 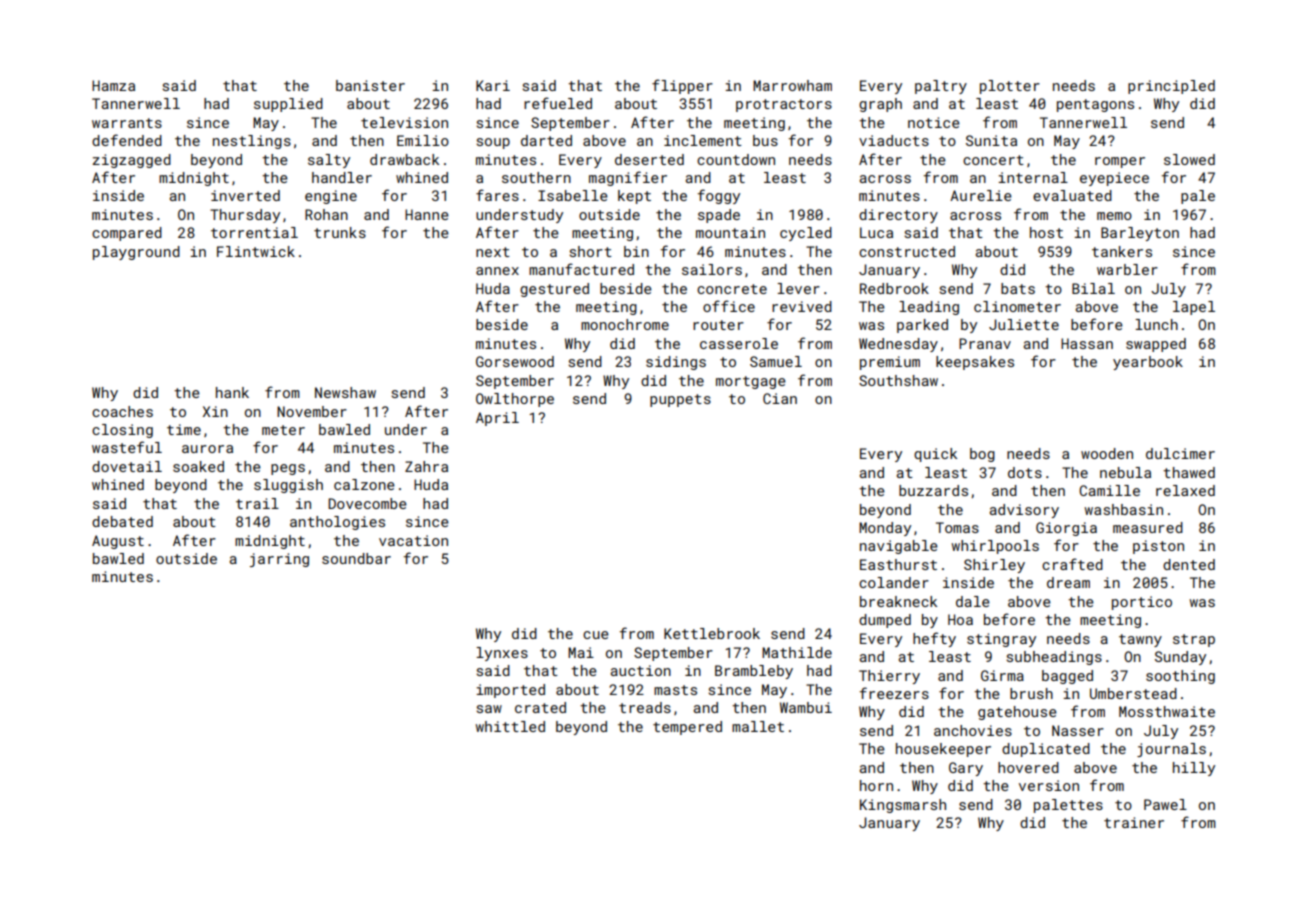 I want to click on plotter, so click(x=1010, y=87).
